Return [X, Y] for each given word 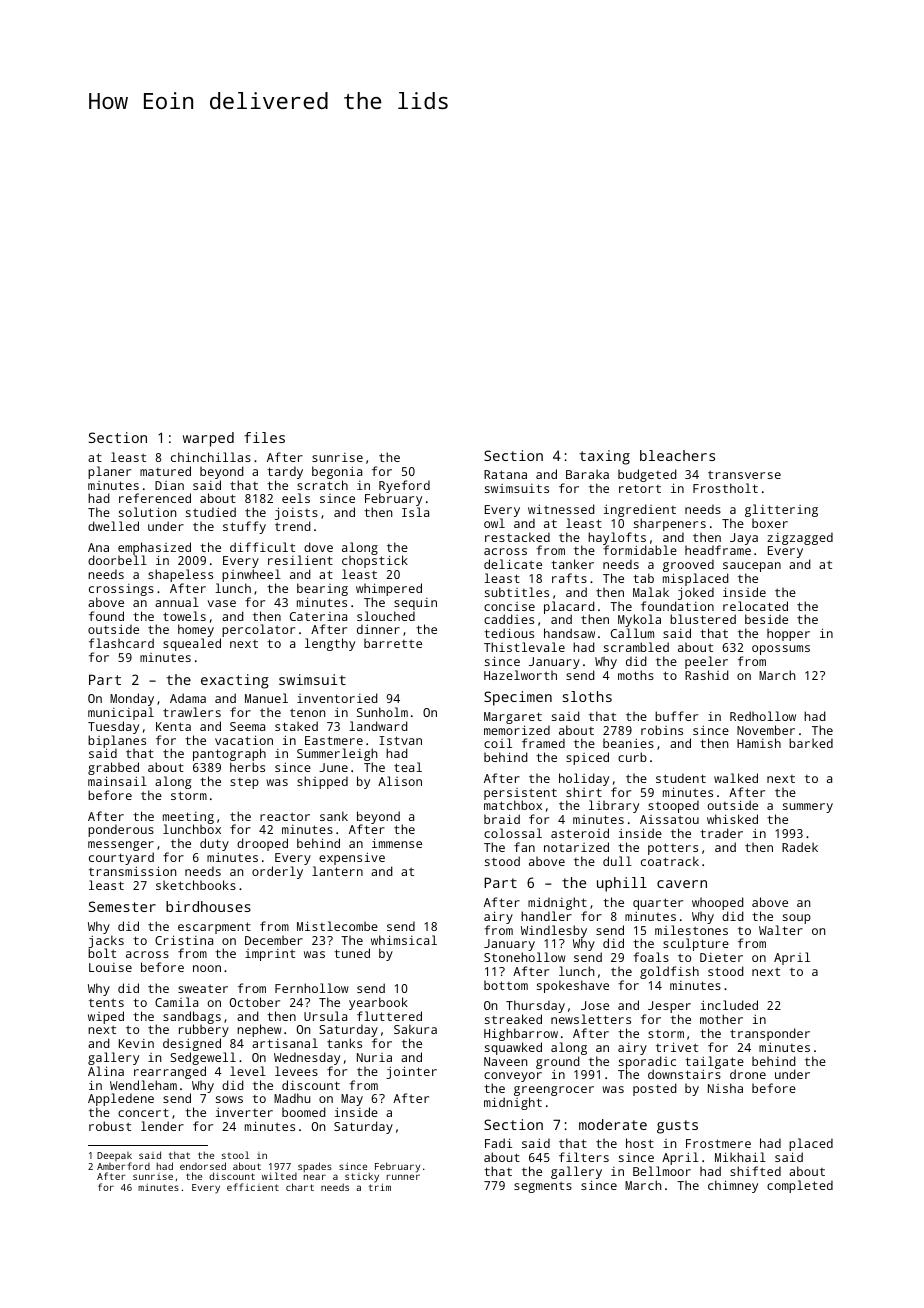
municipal [121, 713]
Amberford [123, 1166]
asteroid [580, 833]
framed [543, 743]
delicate [513, 564]
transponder [770, 1034]
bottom [506, 985]
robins [662, 730]
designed [192, 1045]
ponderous [121, 830]
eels [296, 498]
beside [766, 619]
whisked [732, 819]
